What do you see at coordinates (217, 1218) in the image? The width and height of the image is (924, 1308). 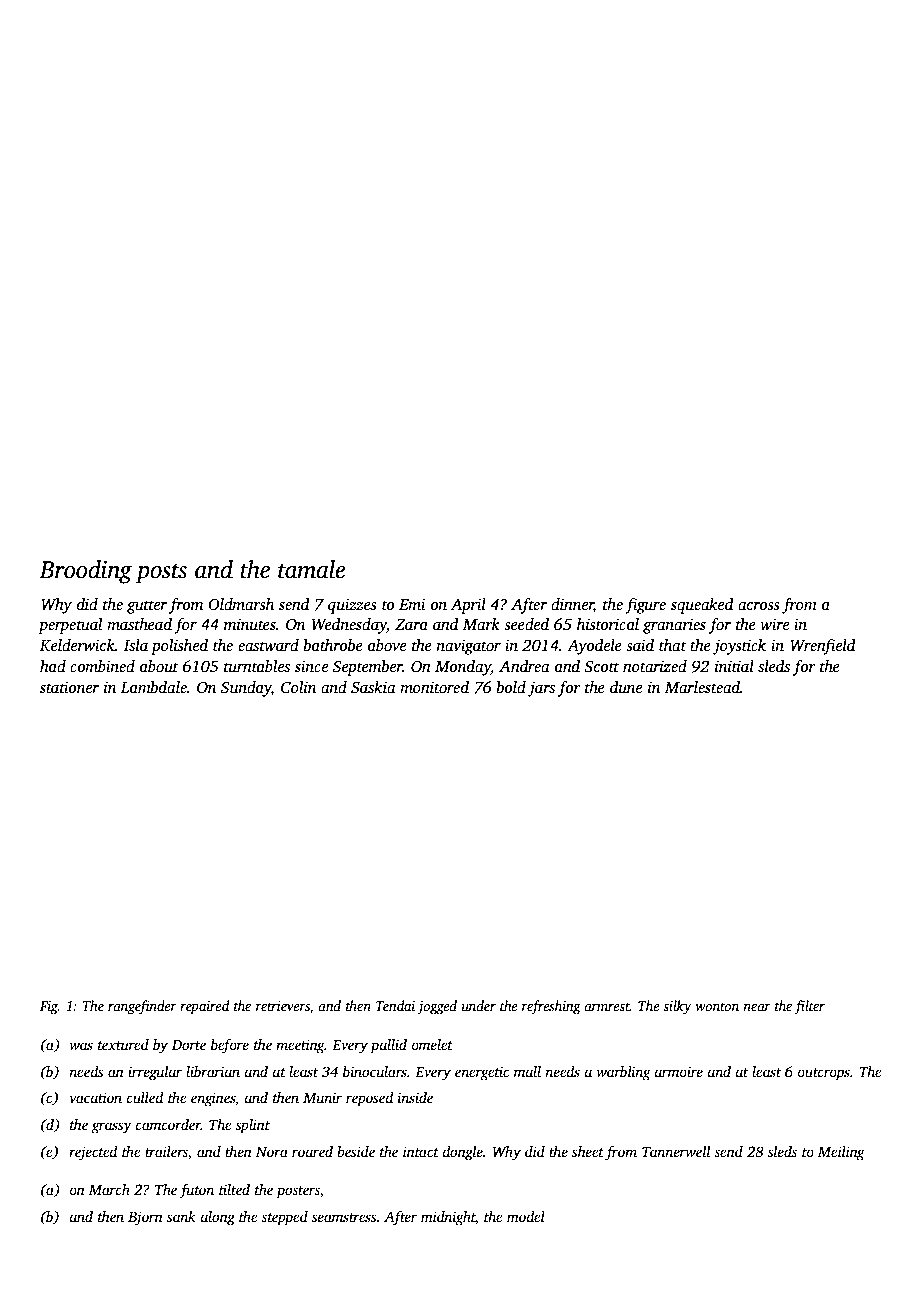 I see `along` at bounding box center [217, 1218].
